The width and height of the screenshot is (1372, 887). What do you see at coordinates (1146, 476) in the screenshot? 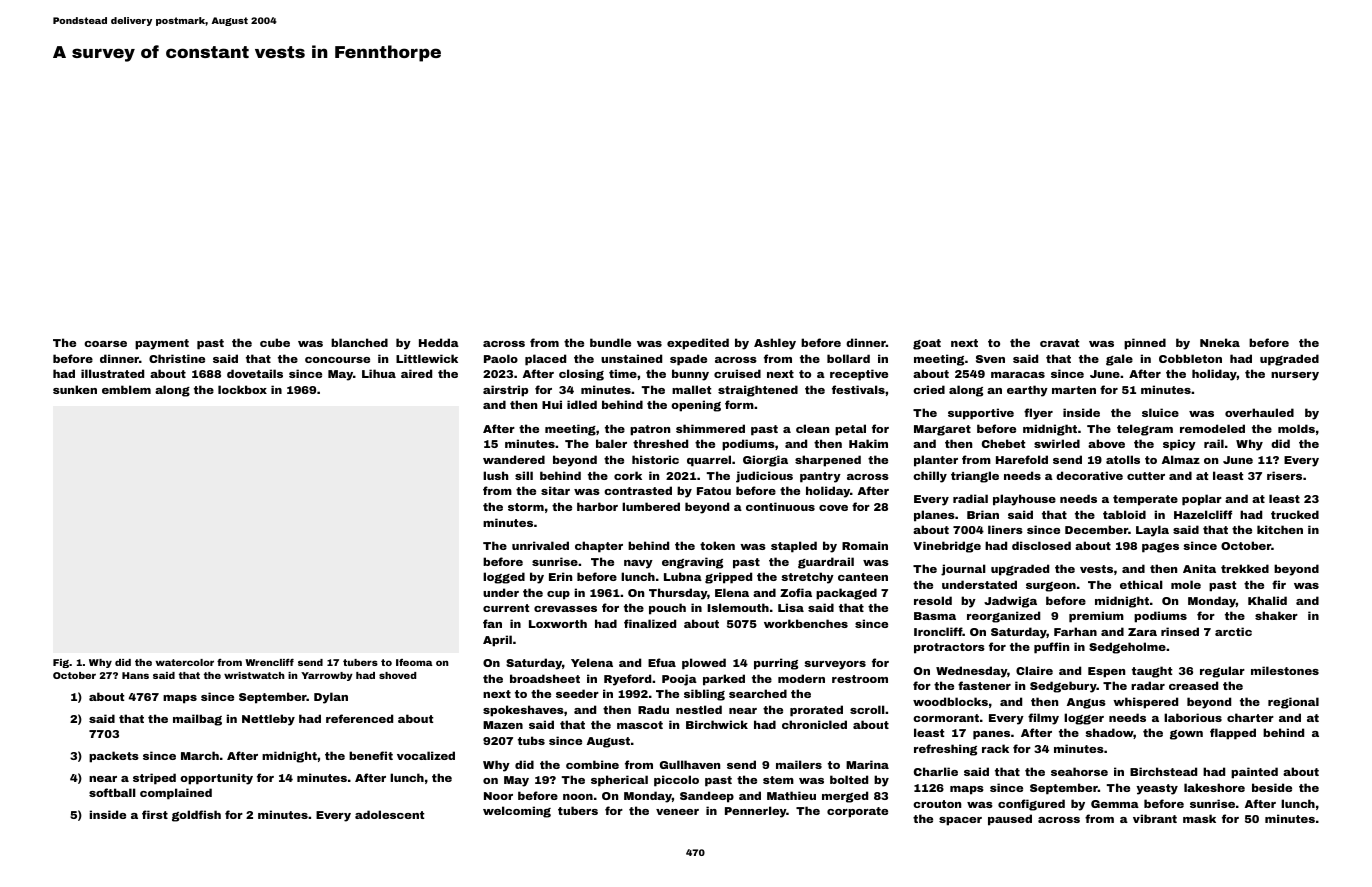
I see `cutter` at bounding box center [1146, 476].
